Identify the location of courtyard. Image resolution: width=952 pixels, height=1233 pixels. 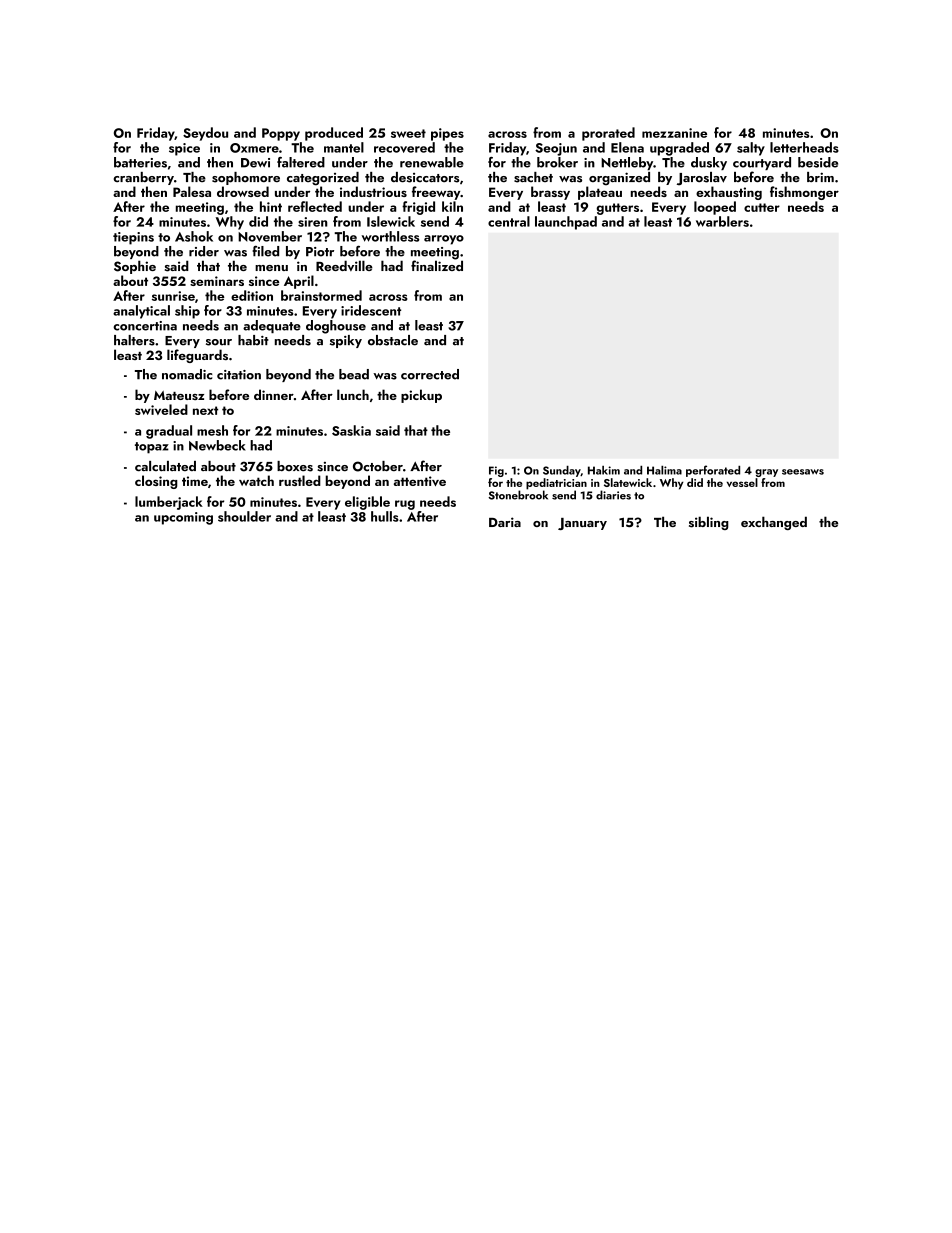
(762, 163).
